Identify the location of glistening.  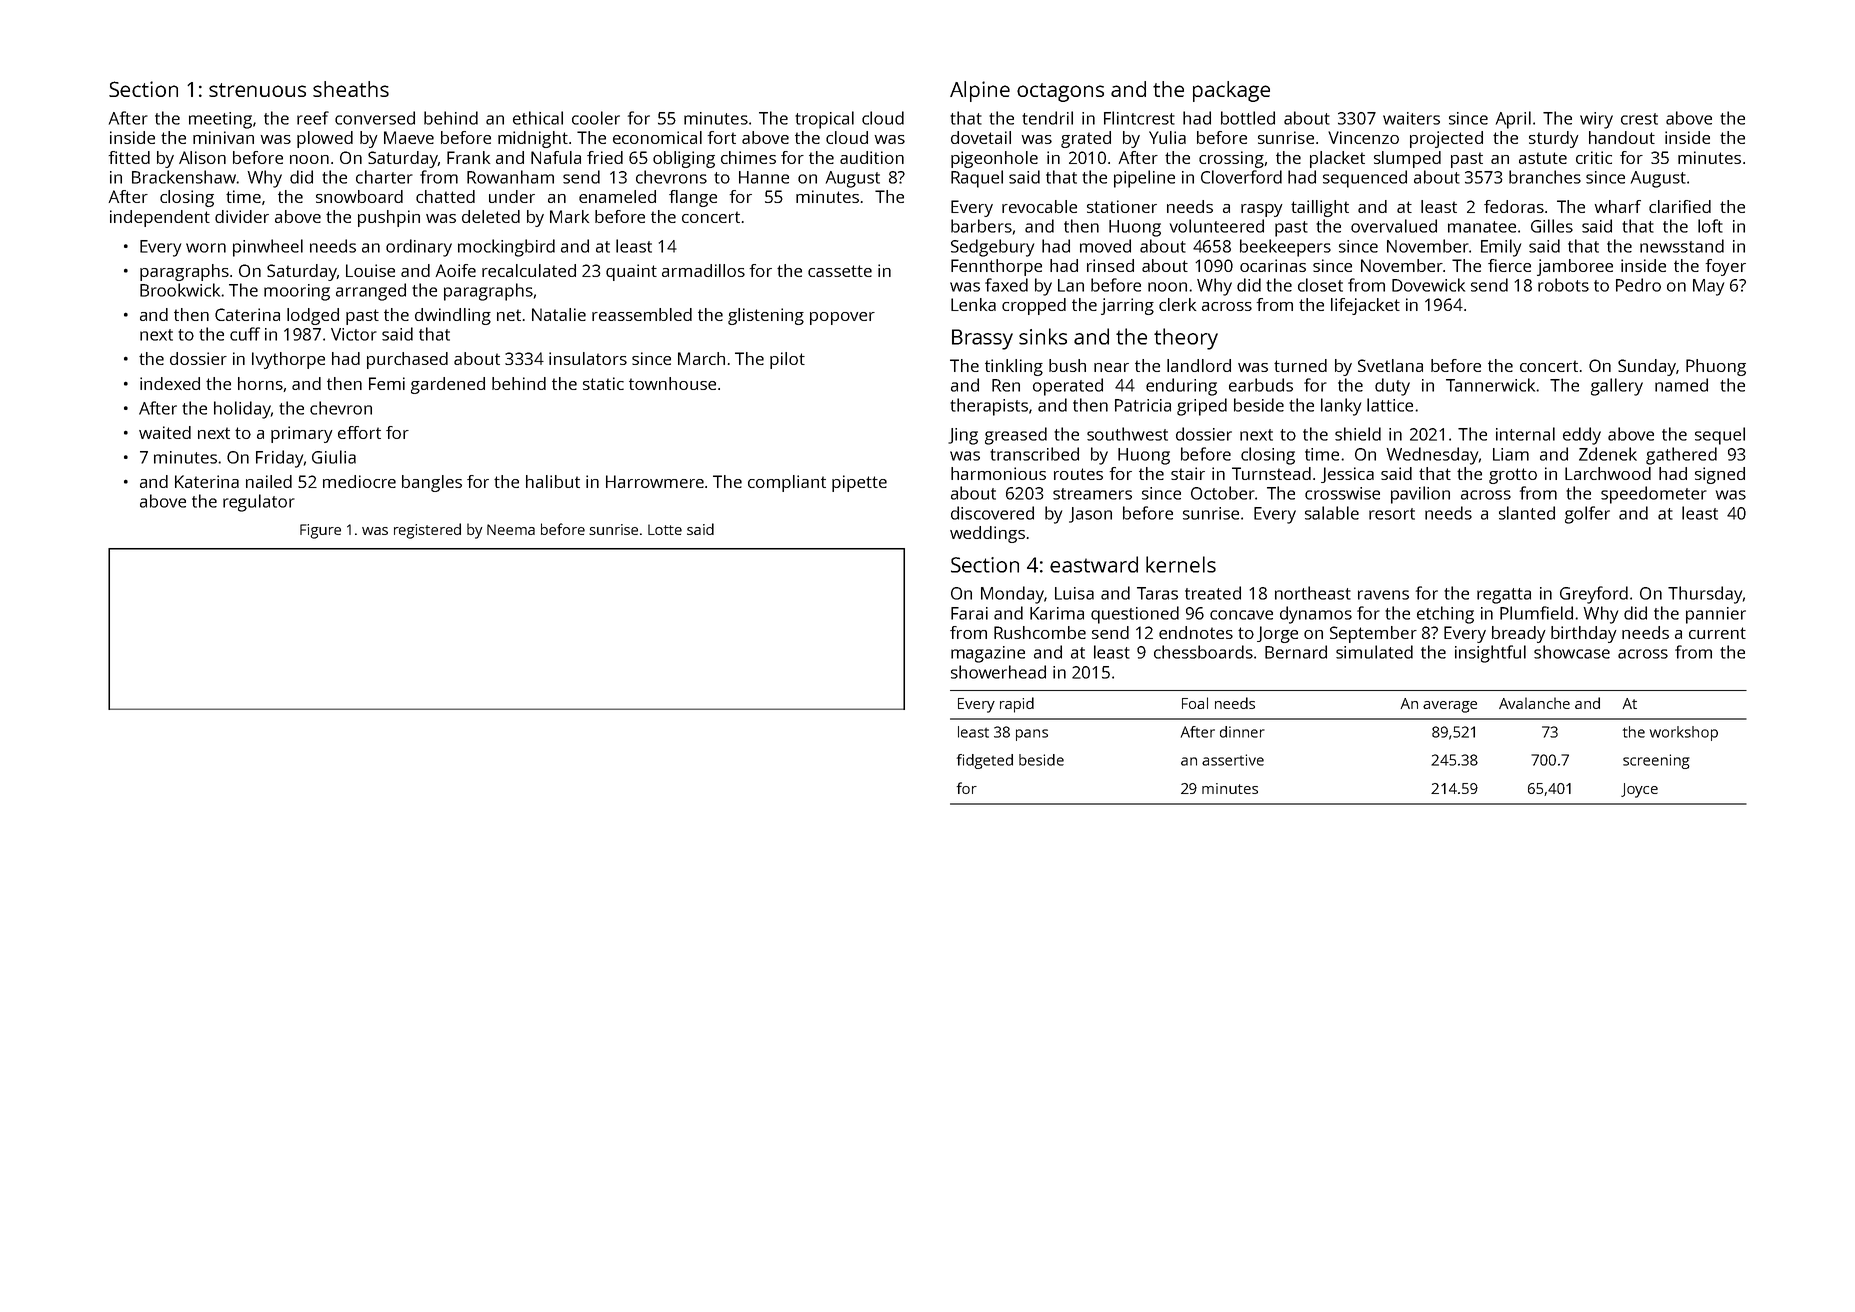
(766, 316).
